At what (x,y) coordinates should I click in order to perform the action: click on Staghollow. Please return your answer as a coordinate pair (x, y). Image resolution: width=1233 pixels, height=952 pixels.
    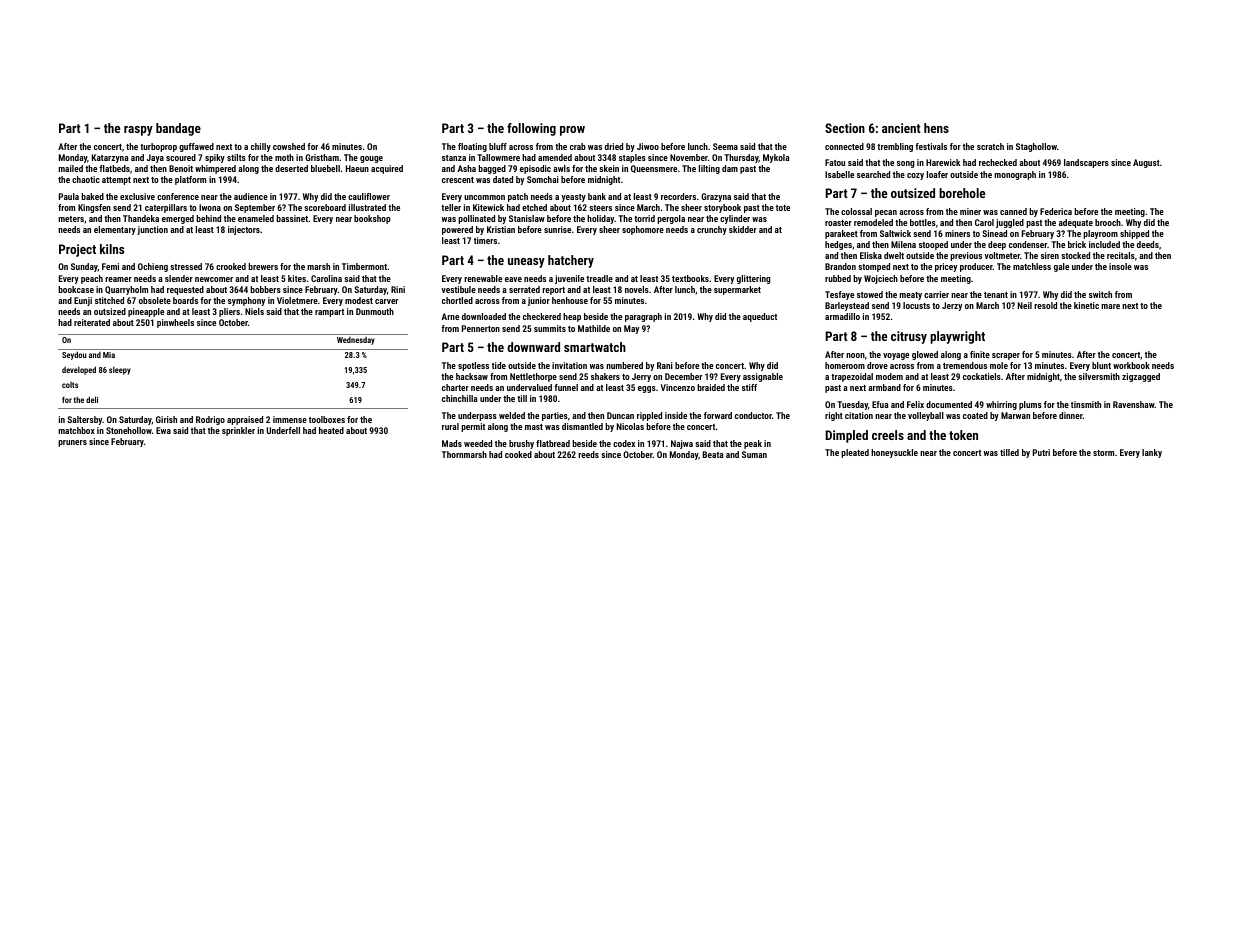
    Looking at the image, I should click on (1036, 147).
